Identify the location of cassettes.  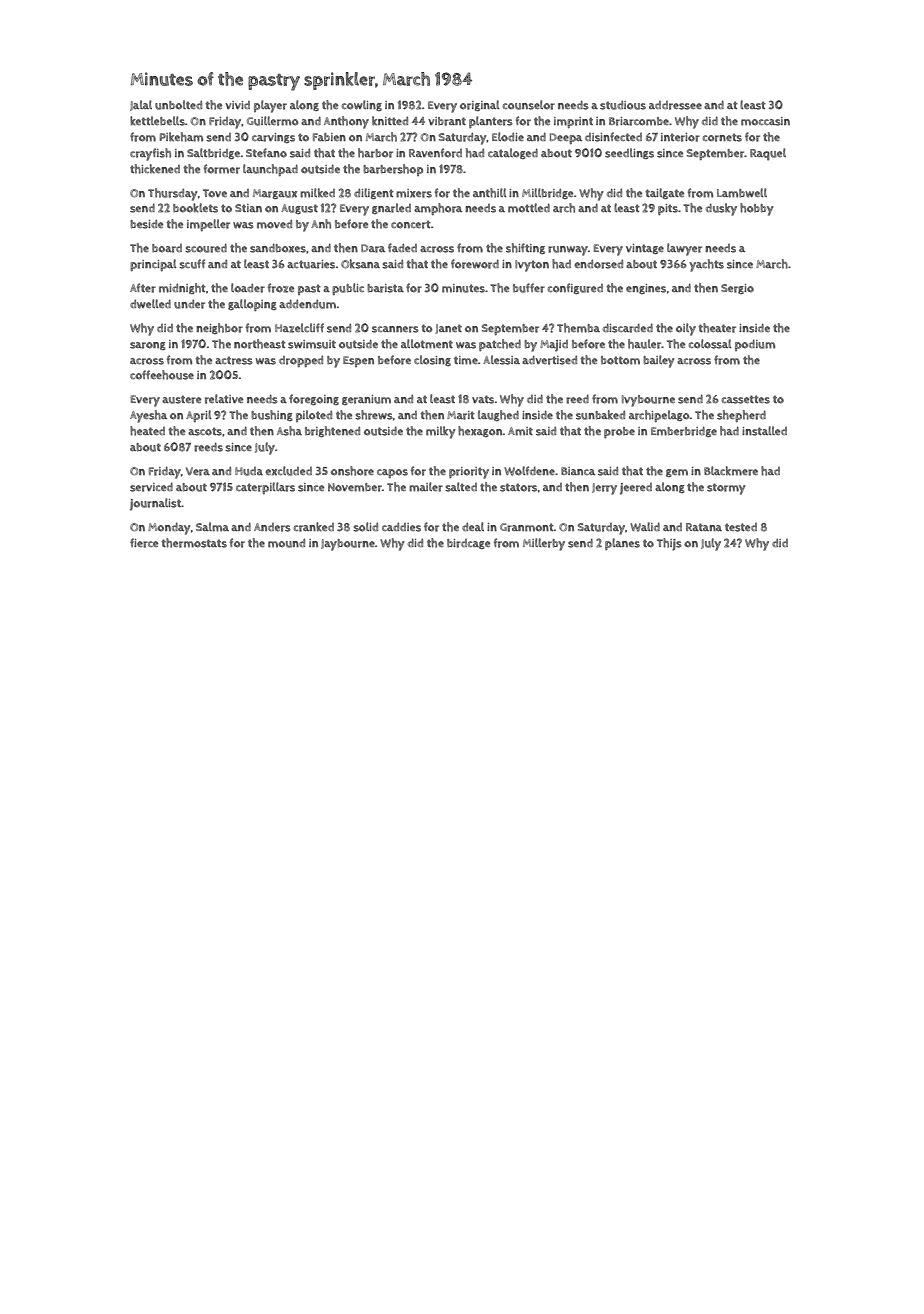
(746, 399).
